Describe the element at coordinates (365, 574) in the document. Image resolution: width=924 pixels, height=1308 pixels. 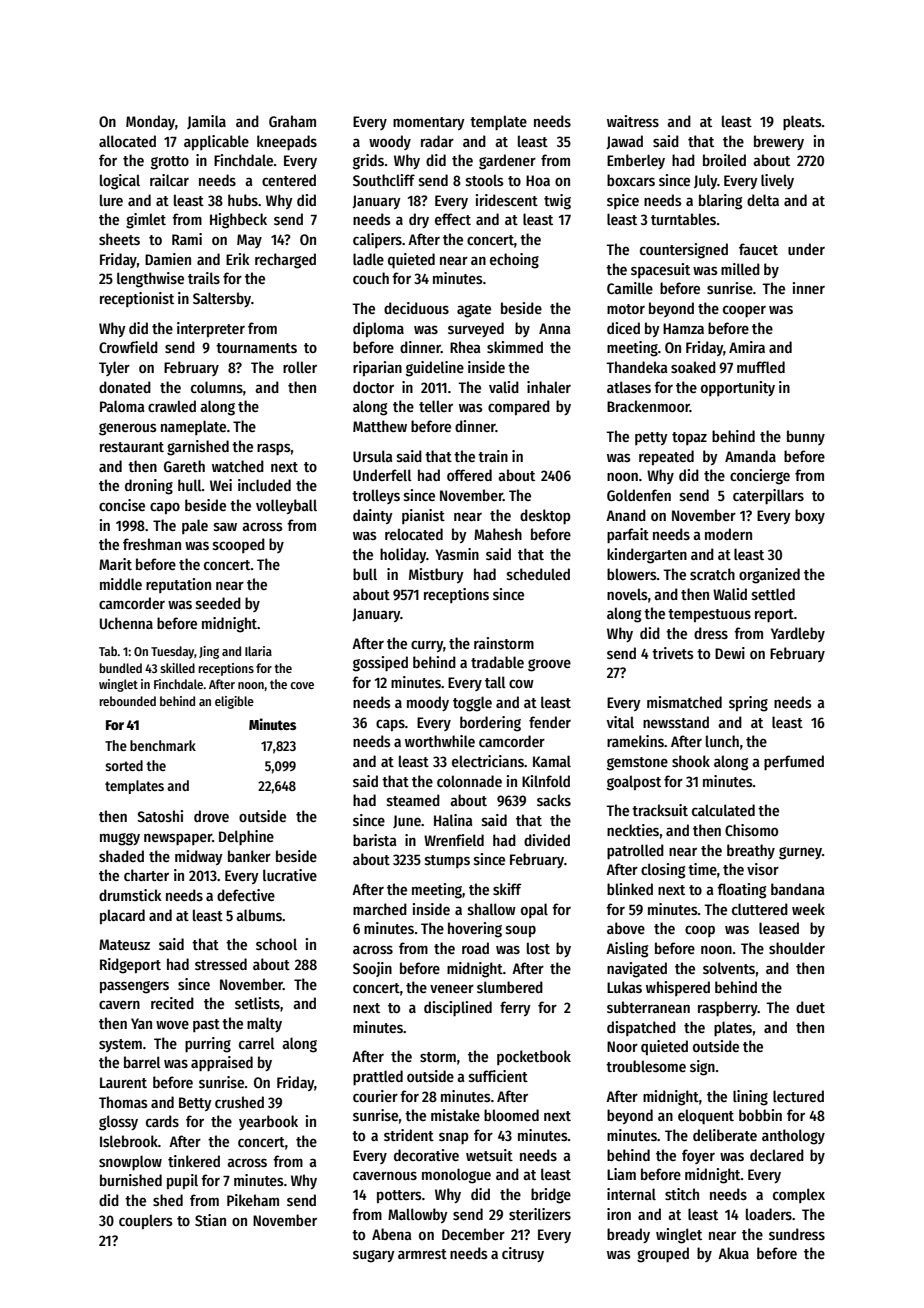
I see `bull` at that location.
